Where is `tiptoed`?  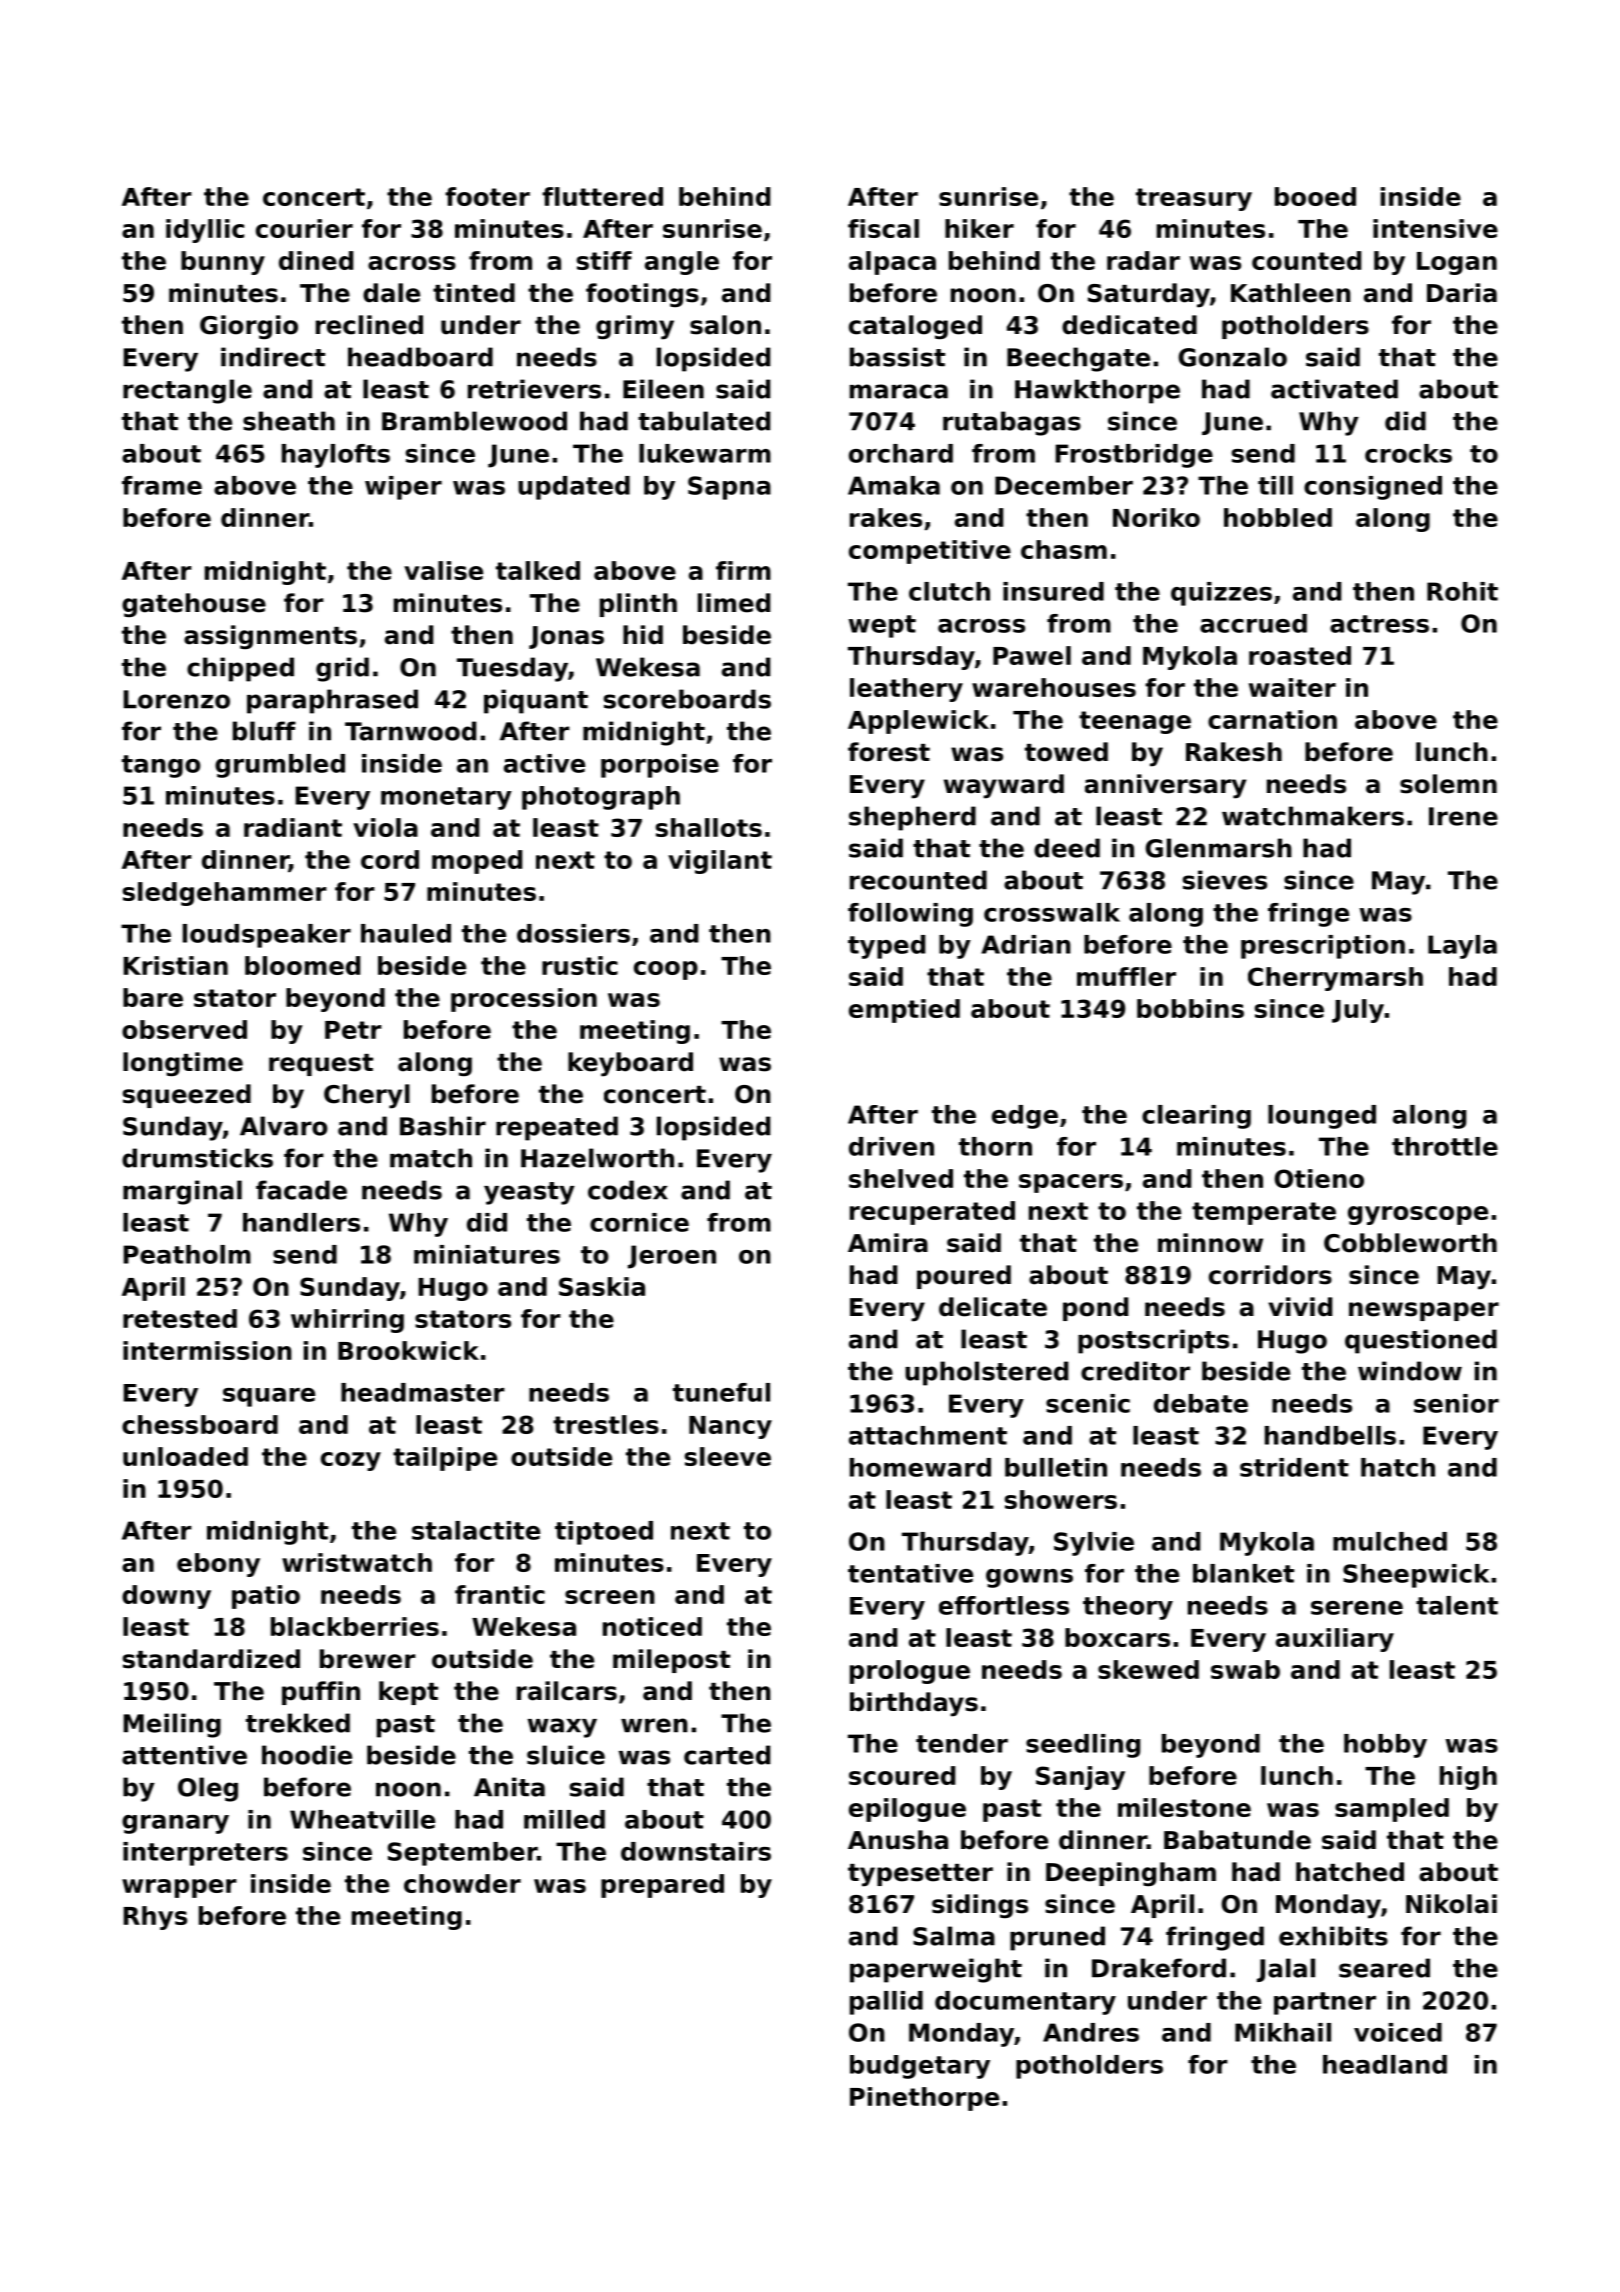
tiptoed is located at coordinates (604, 1533).
